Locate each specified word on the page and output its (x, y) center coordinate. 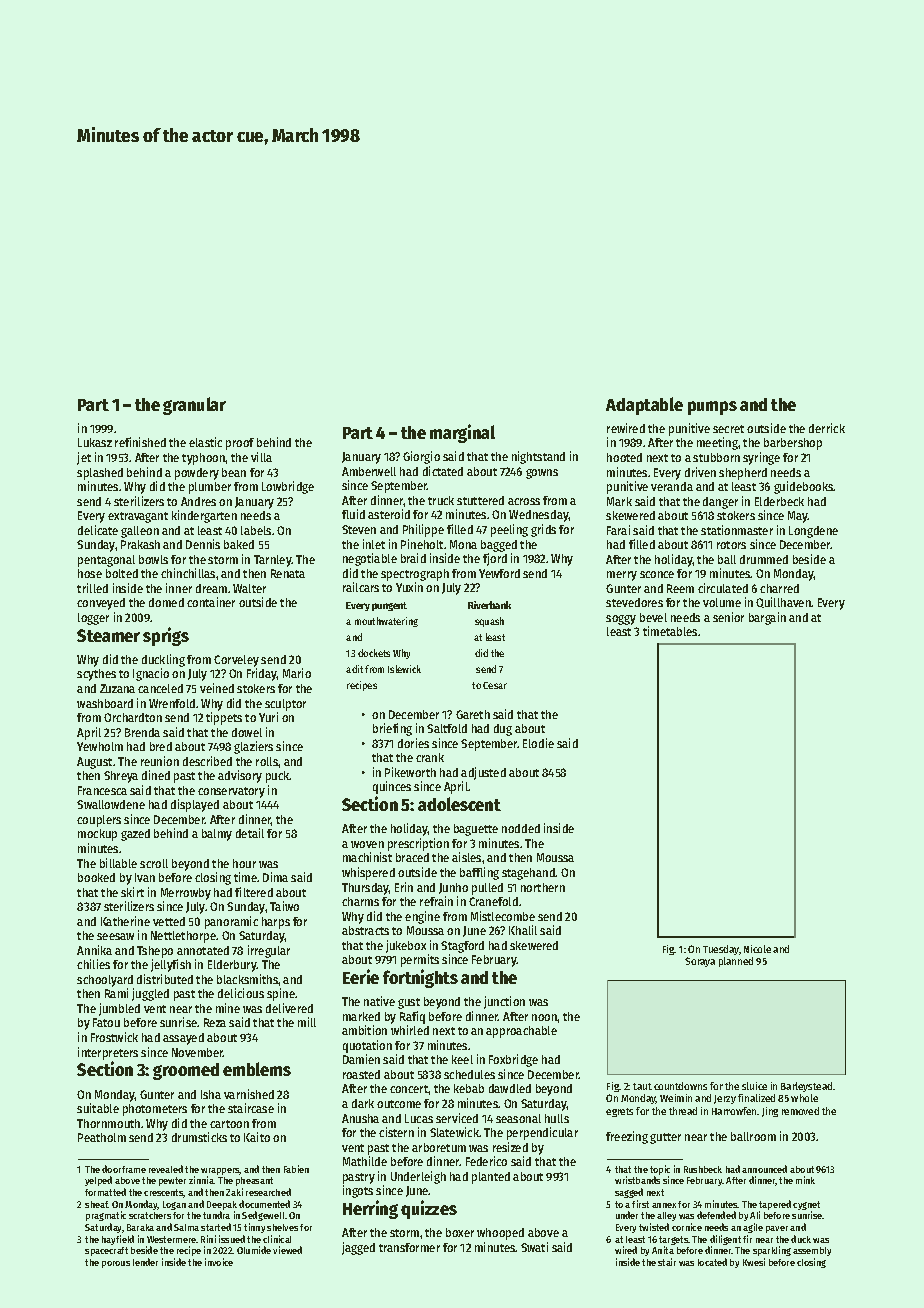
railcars (361, 587)
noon (545, 1017)
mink (805, 1180)
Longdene (813, 532)
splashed (100, 474)
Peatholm (102, 1137)
